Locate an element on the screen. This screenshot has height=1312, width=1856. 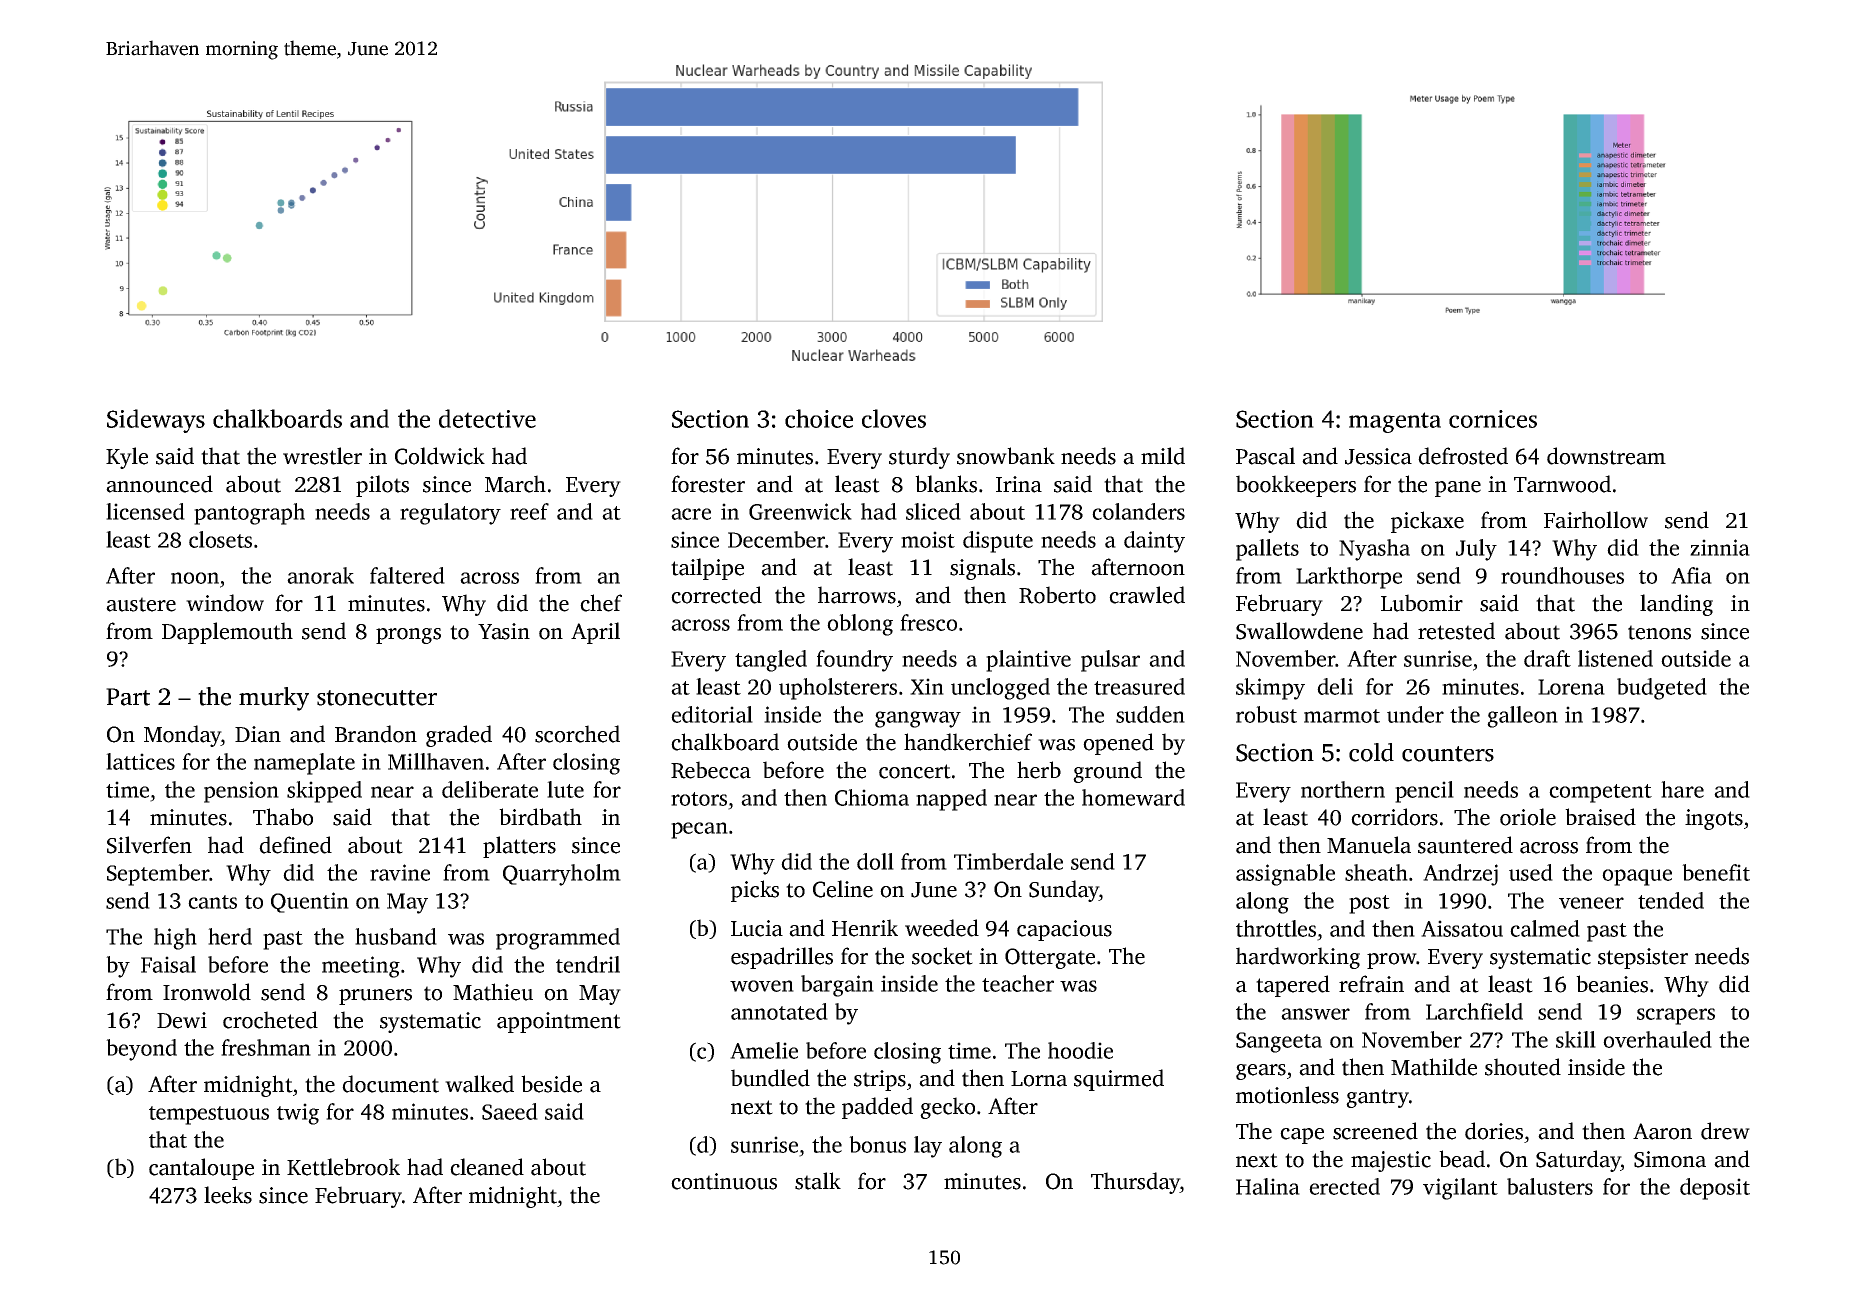
cantaloupe is located at coordinates (201, 1169).
